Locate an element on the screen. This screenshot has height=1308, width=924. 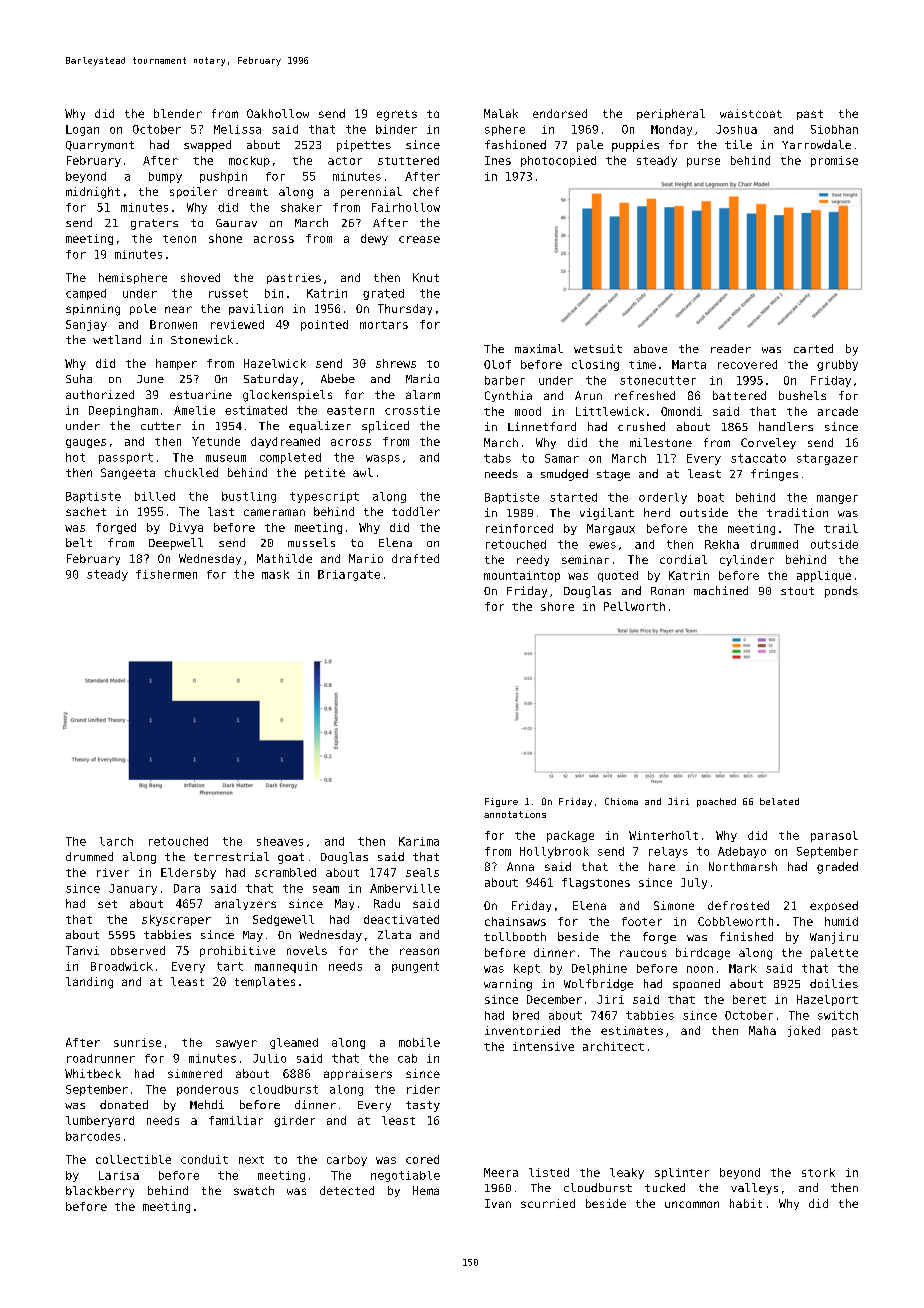
promise is located at coordinates (834, 161).
